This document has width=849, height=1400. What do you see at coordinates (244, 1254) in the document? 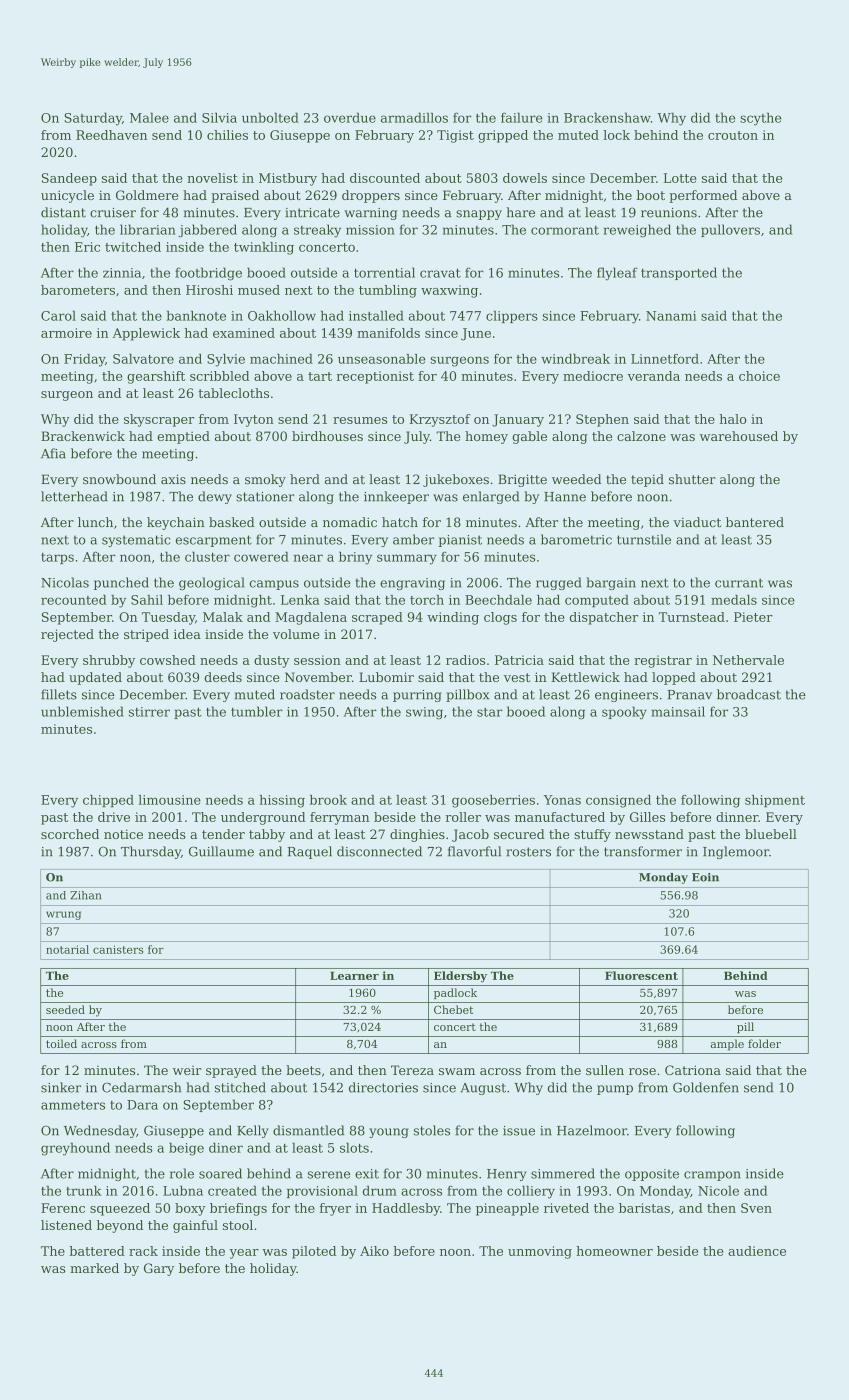
I see `year` at bounding box center [244, 1254].
